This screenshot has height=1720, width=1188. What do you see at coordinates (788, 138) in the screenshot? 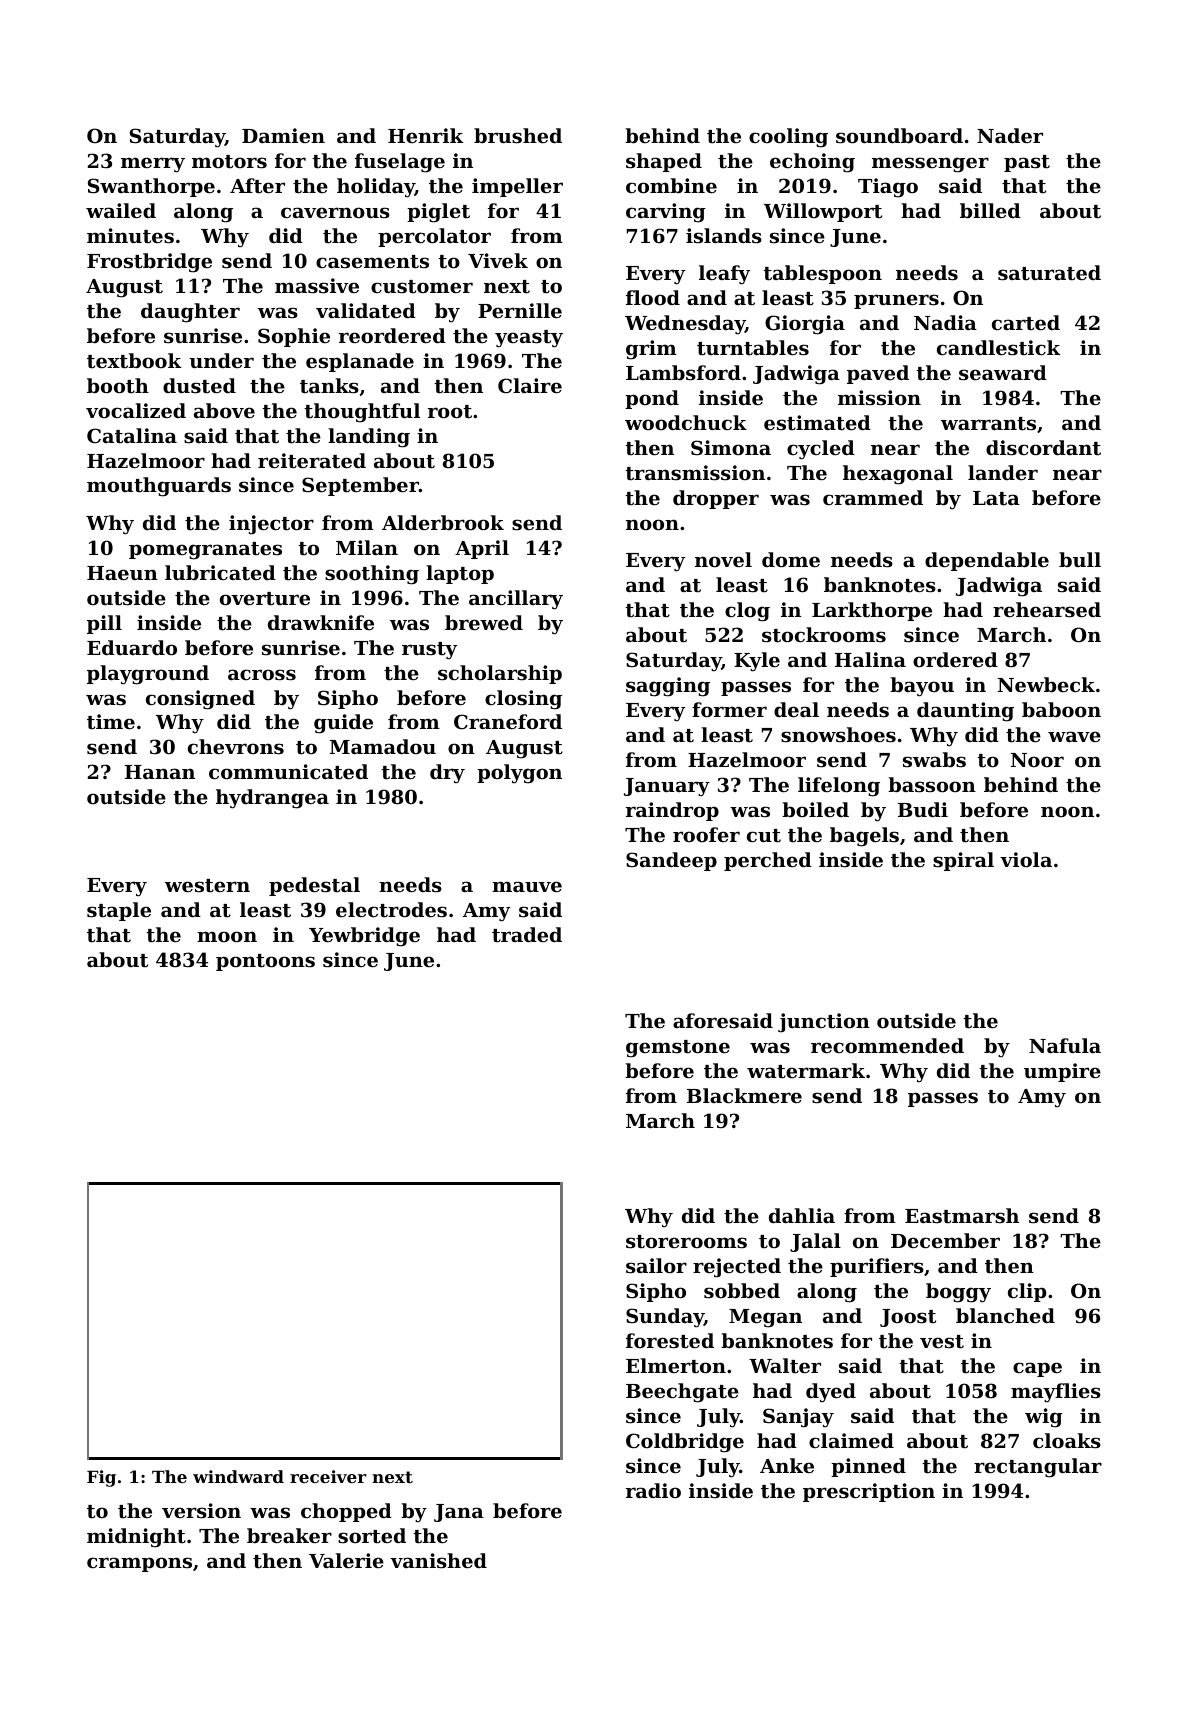
I see `cooling` at bounding box center [788, 138].
